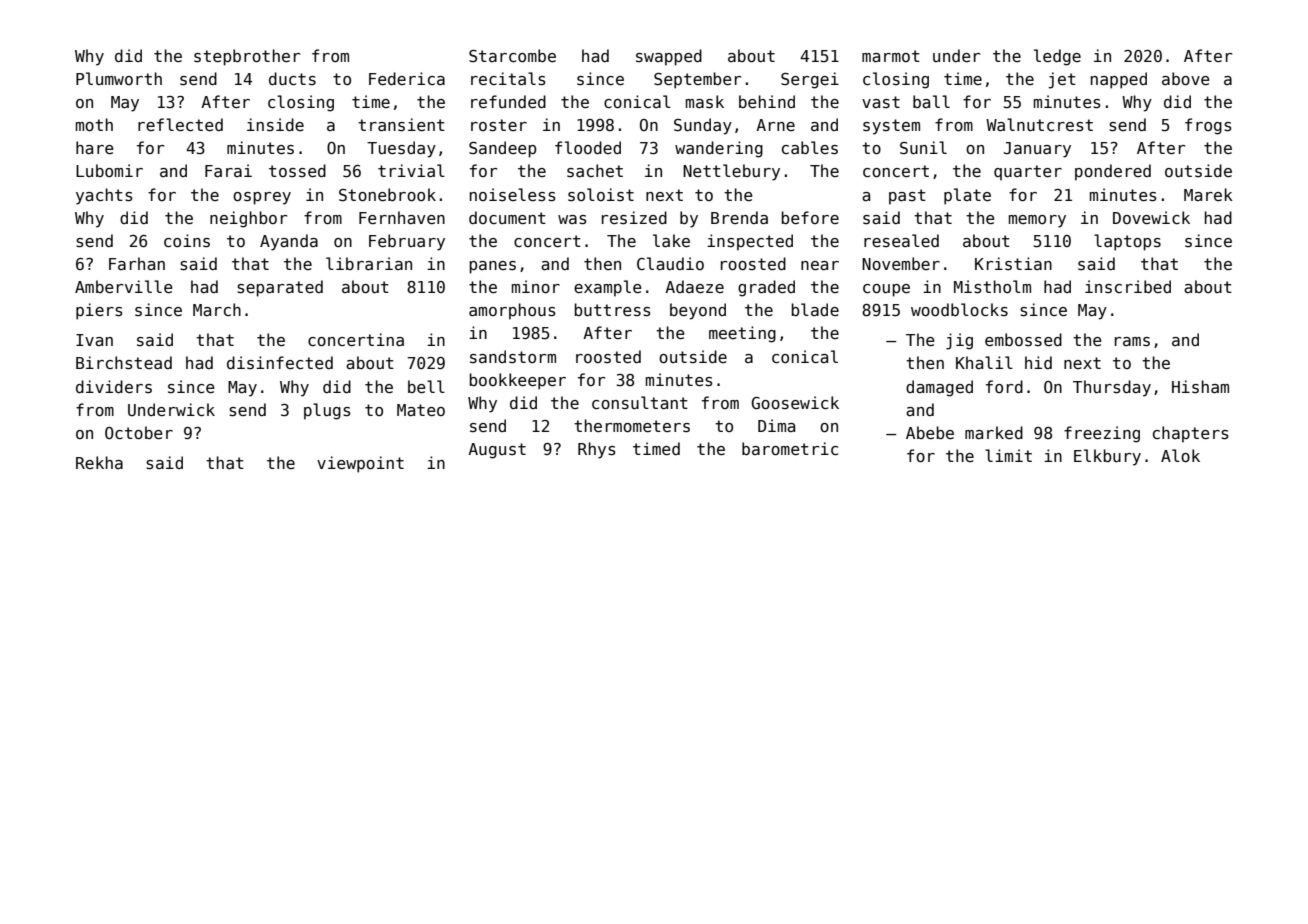 The height and width of the screenshot is (924, 1308). Describe the element at coordinates (104, 196) in the screenshot. I see `yachts` at that location.
